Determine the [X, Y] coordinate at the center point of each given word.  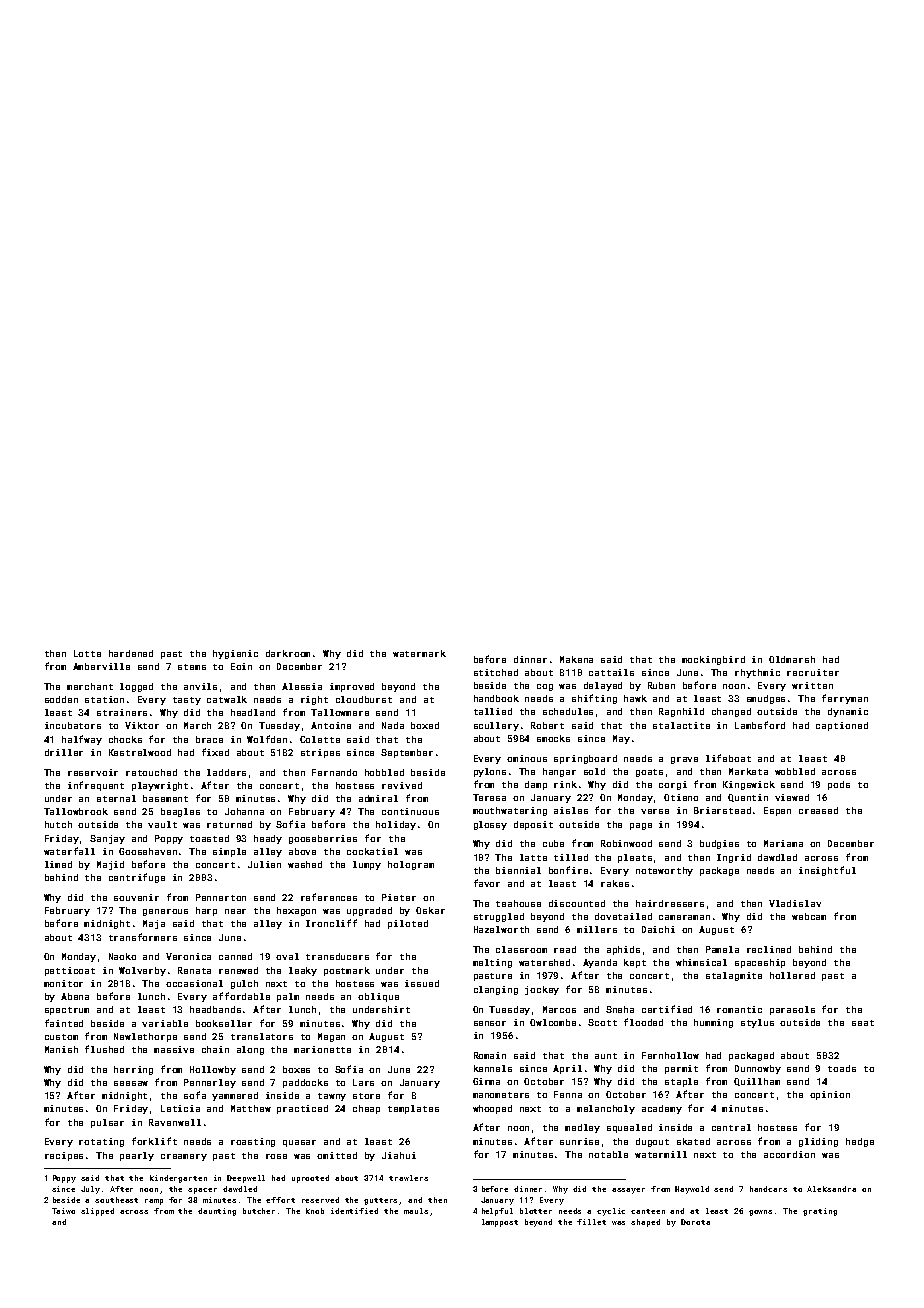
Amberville [101, 666]
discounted [577, 903]
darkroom [288, 653]
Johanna [244, 811]
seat [863, 1023]
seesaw [131, 1083]
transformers [143, 937]
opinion [830, 1095]
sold [594, 771]
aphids [623, 950]
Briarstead [722, 810]
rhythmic [757, 673]
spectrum [67, 1011]
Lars [363, 1082]
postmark [347, 971]
